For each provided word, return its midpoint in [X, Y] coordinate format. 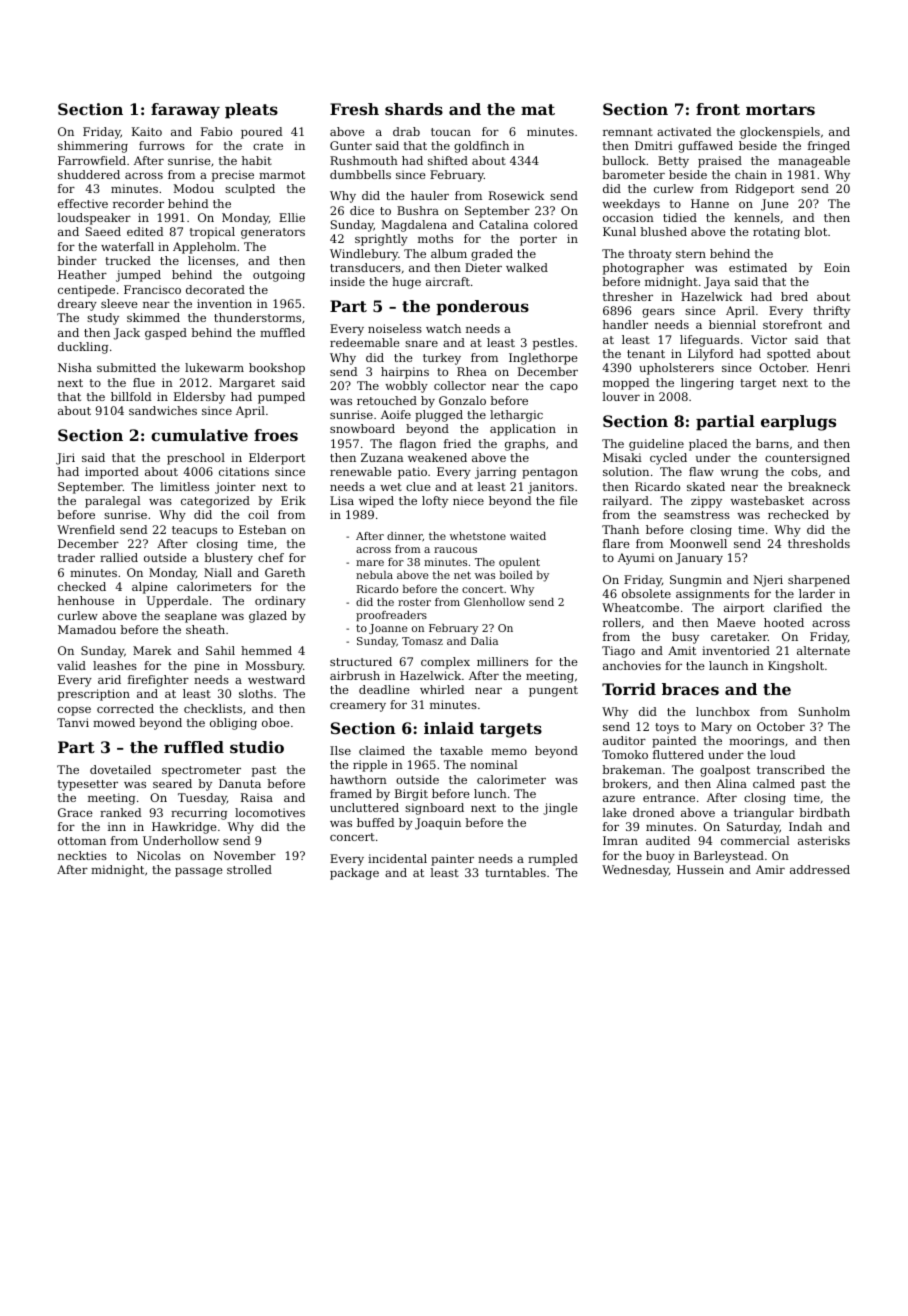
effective [83, 203]
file [569, 500]
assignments [712, 595]
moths [435, 238]
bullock [624, 160]
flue [144, 382]
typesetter [88, 785]
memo [509, 752]
